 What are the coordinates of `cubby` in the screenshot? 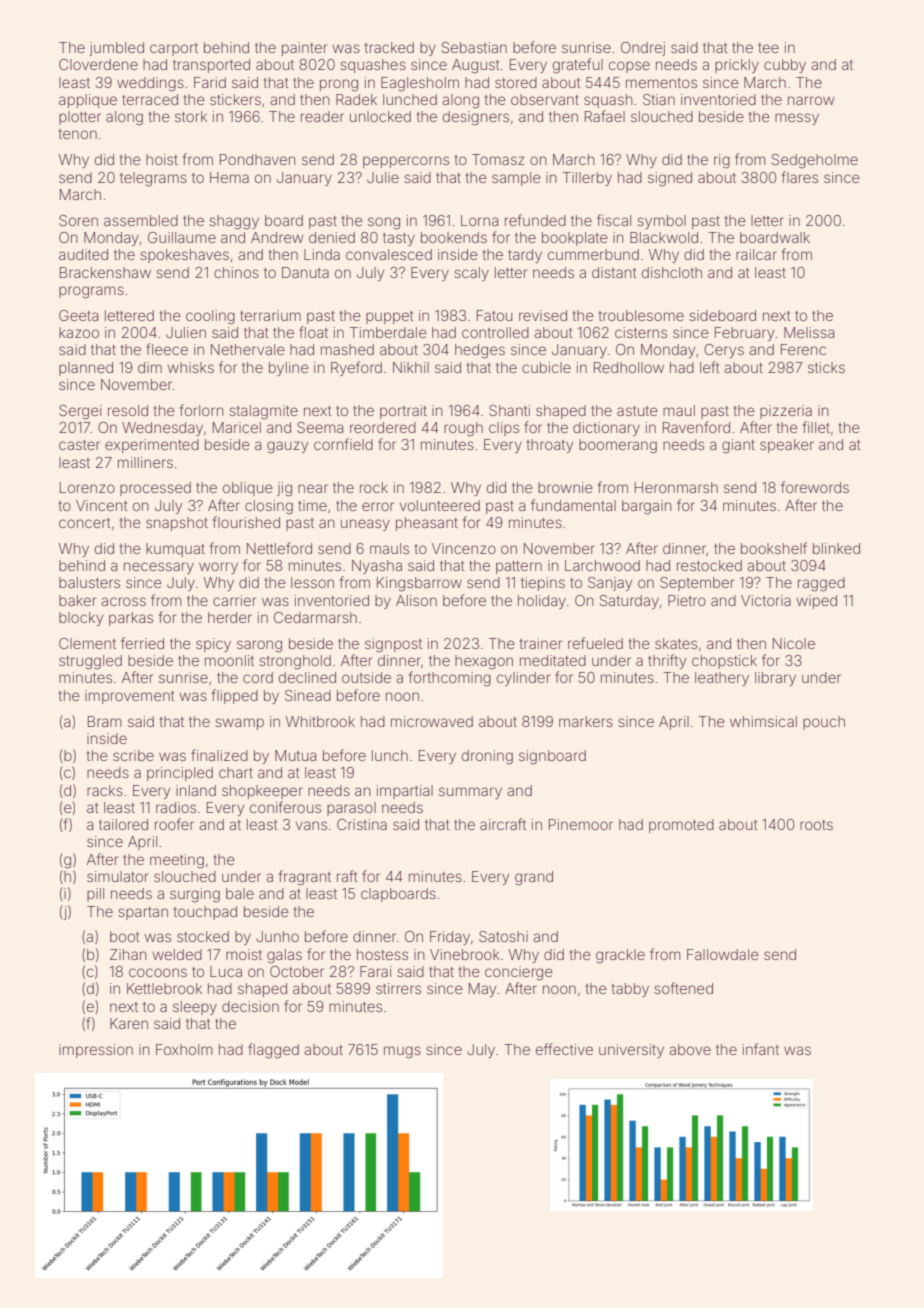 It's located at (785, 66).
